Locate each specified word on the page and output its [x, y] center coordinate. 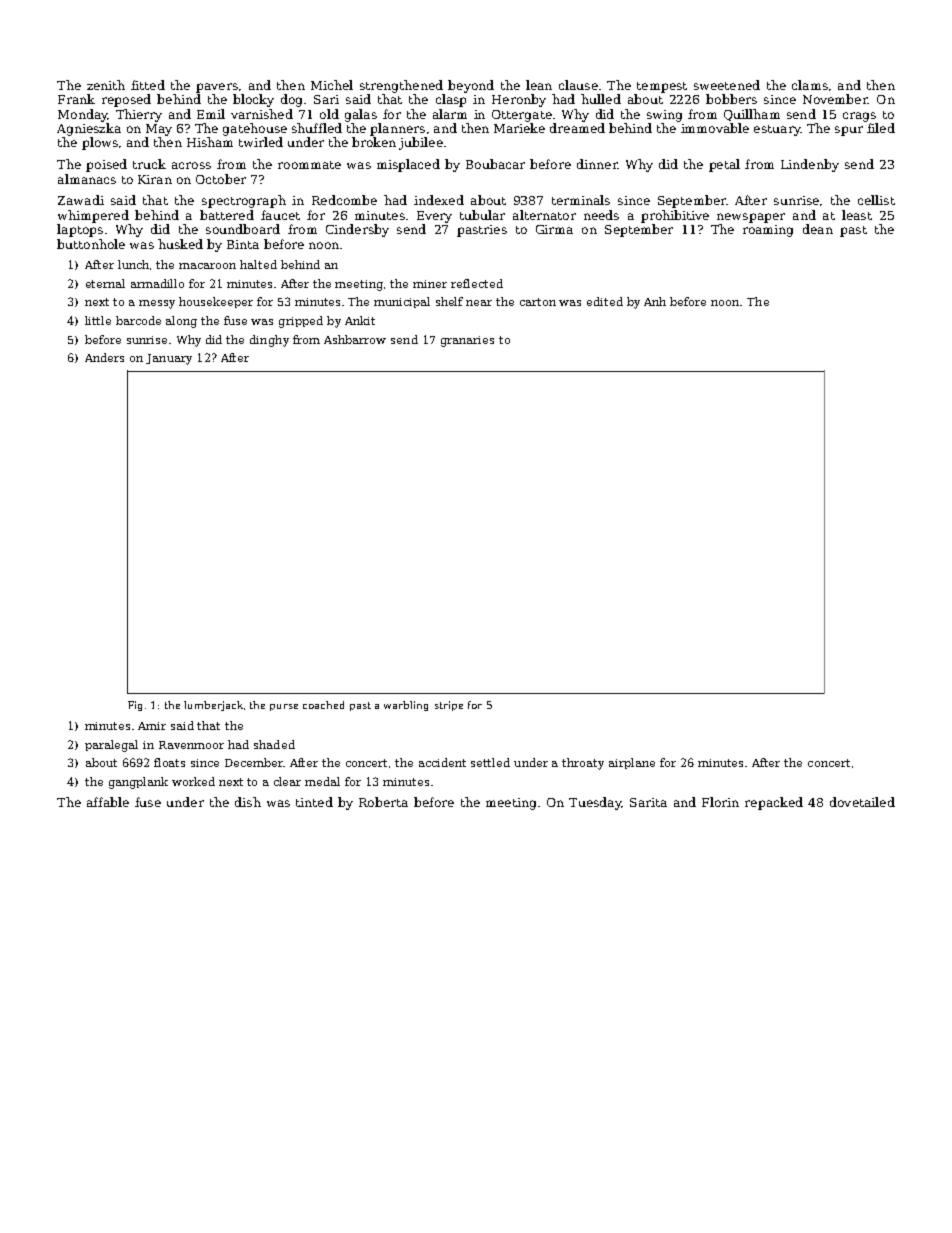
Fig [135, 706]
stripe [449, 706]
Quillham [752, 115]
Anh [655, 301]
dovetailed [862, 802]
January [169, 359]
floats [169, 762]
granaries [467, 341]
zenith [106, 85]
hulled [601, 99]
